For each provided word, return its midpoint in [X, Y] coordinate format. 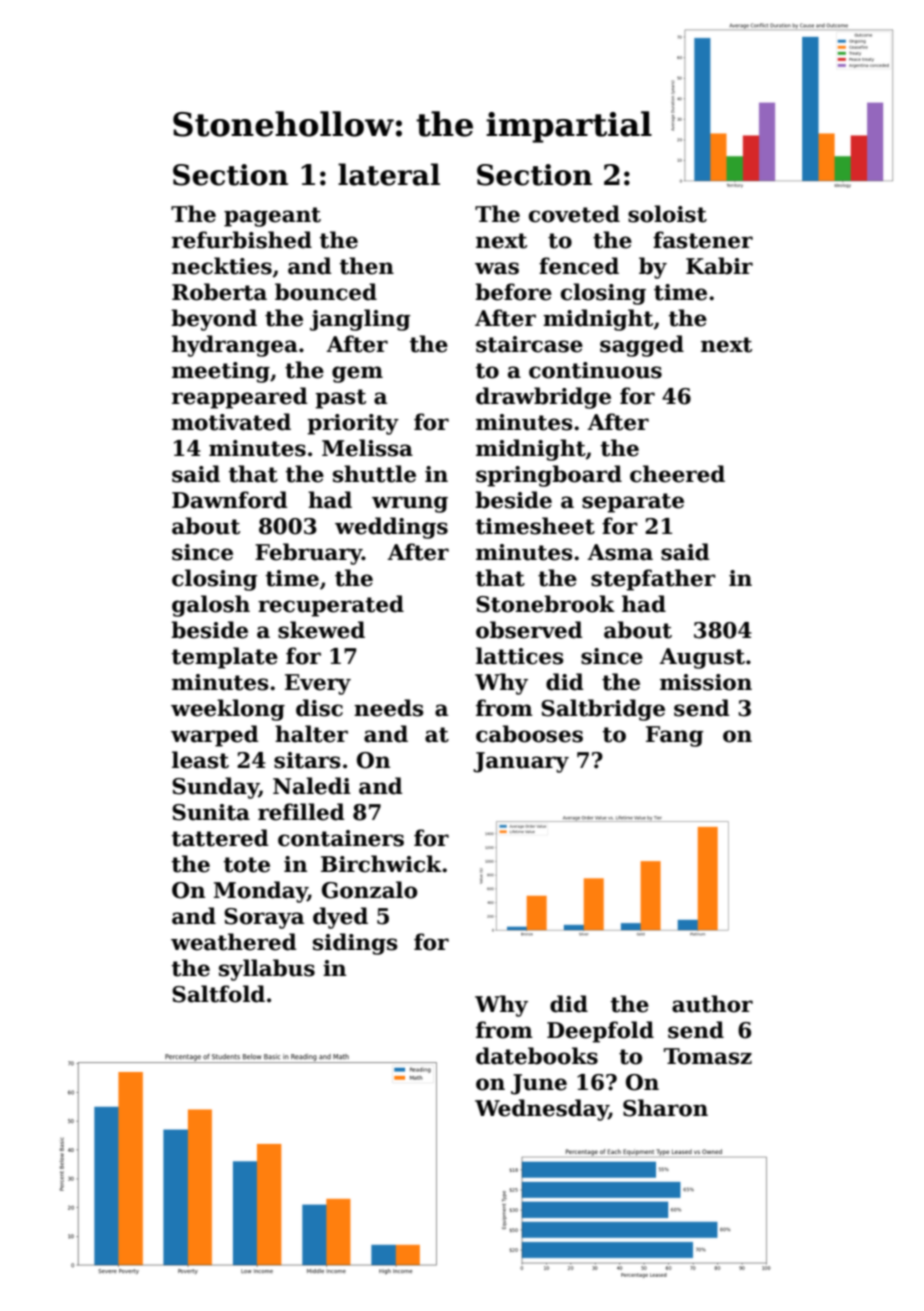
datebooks [537, 1056]
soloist [667, 214]
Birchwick [381, 864]
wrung [410, 504]
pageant [272, 217]
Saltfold [218, 994]
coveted [574, 214]
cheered [677, 474]
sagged [642, 346]
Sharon [665, 1108]
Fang [675, 736]
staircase [529, 344]
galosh [211, 606]
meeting [221, 372]
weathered [234, 942]
